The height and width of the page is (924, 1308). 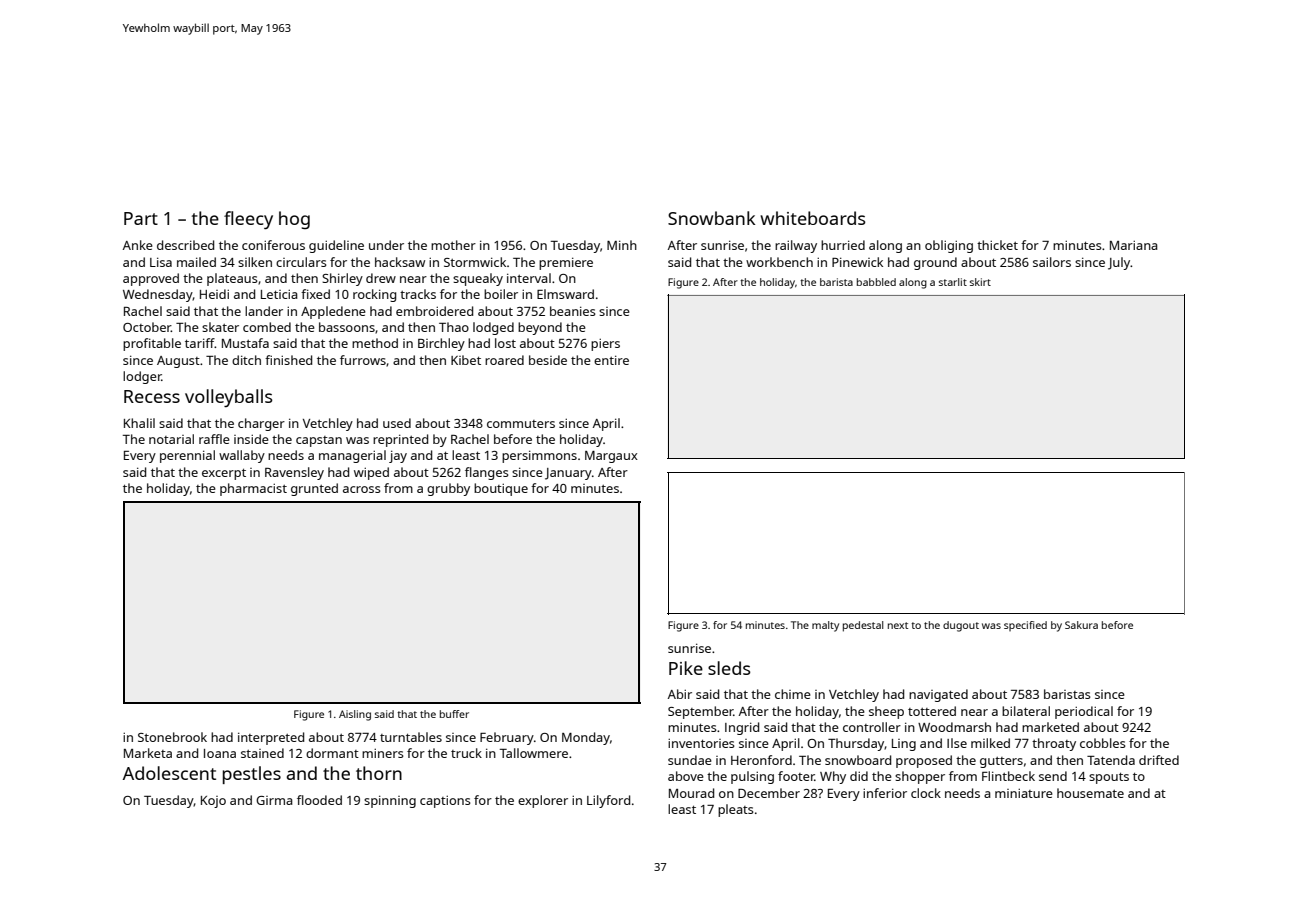 What do you see at coordinates (253, 489) in the page?
I see `pharmacist` at bounding box center [253, 489].
